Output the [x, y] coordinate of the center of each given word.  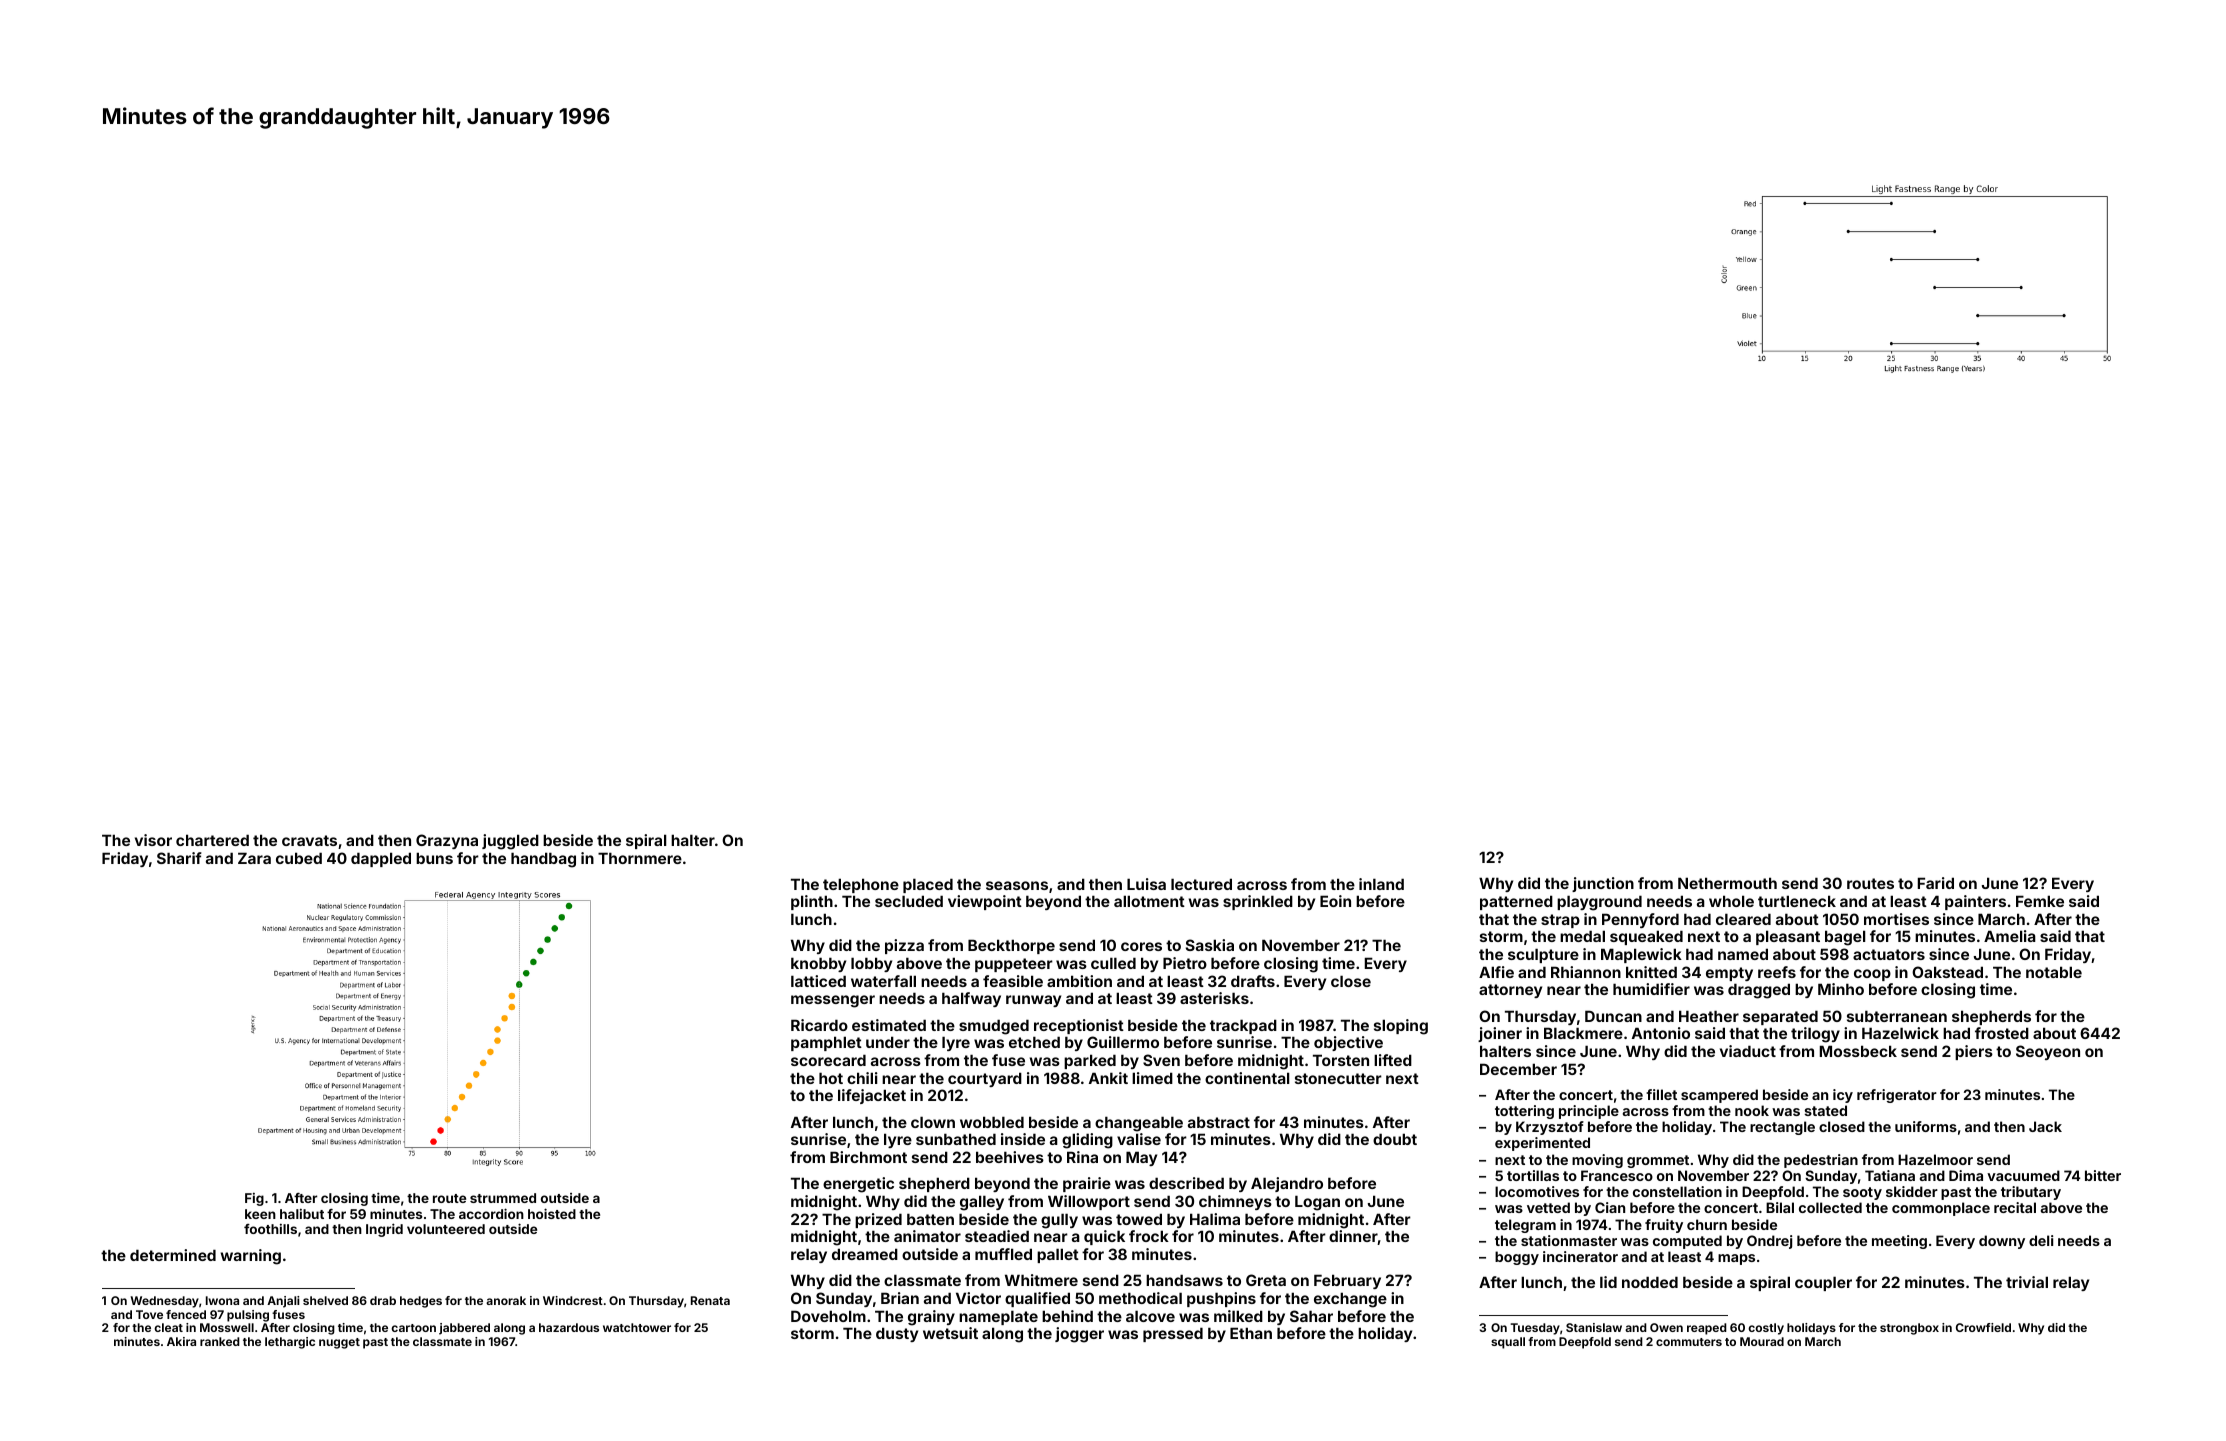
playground [1599, 903]
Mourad [1762, 1341]
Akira [181, 1341]
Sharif [179, 858]
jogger [1079, 1335]
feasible [1013, 981]
